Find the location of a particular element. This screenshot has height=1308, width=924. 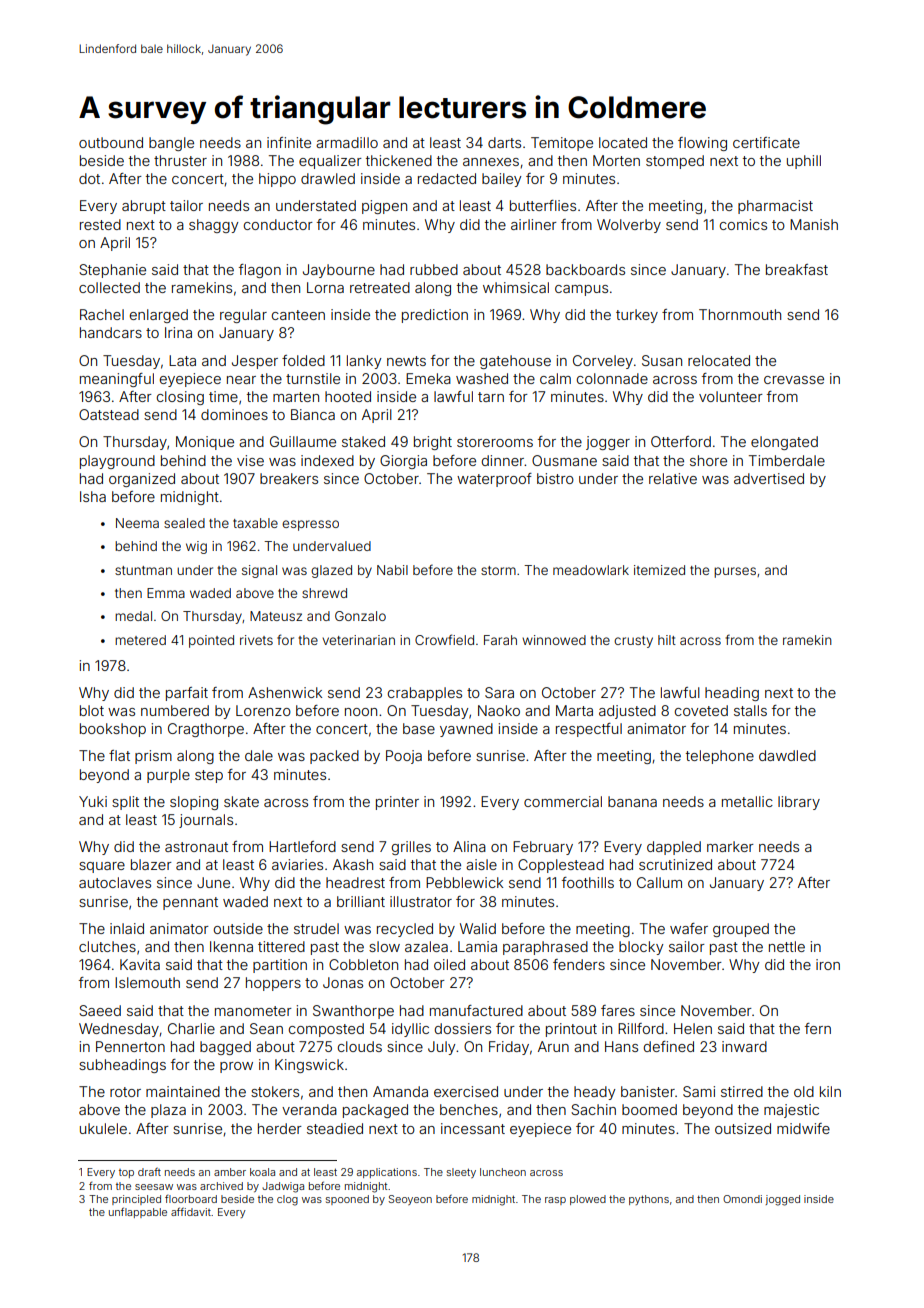

stuntman is located at coordinates (143, 570).
